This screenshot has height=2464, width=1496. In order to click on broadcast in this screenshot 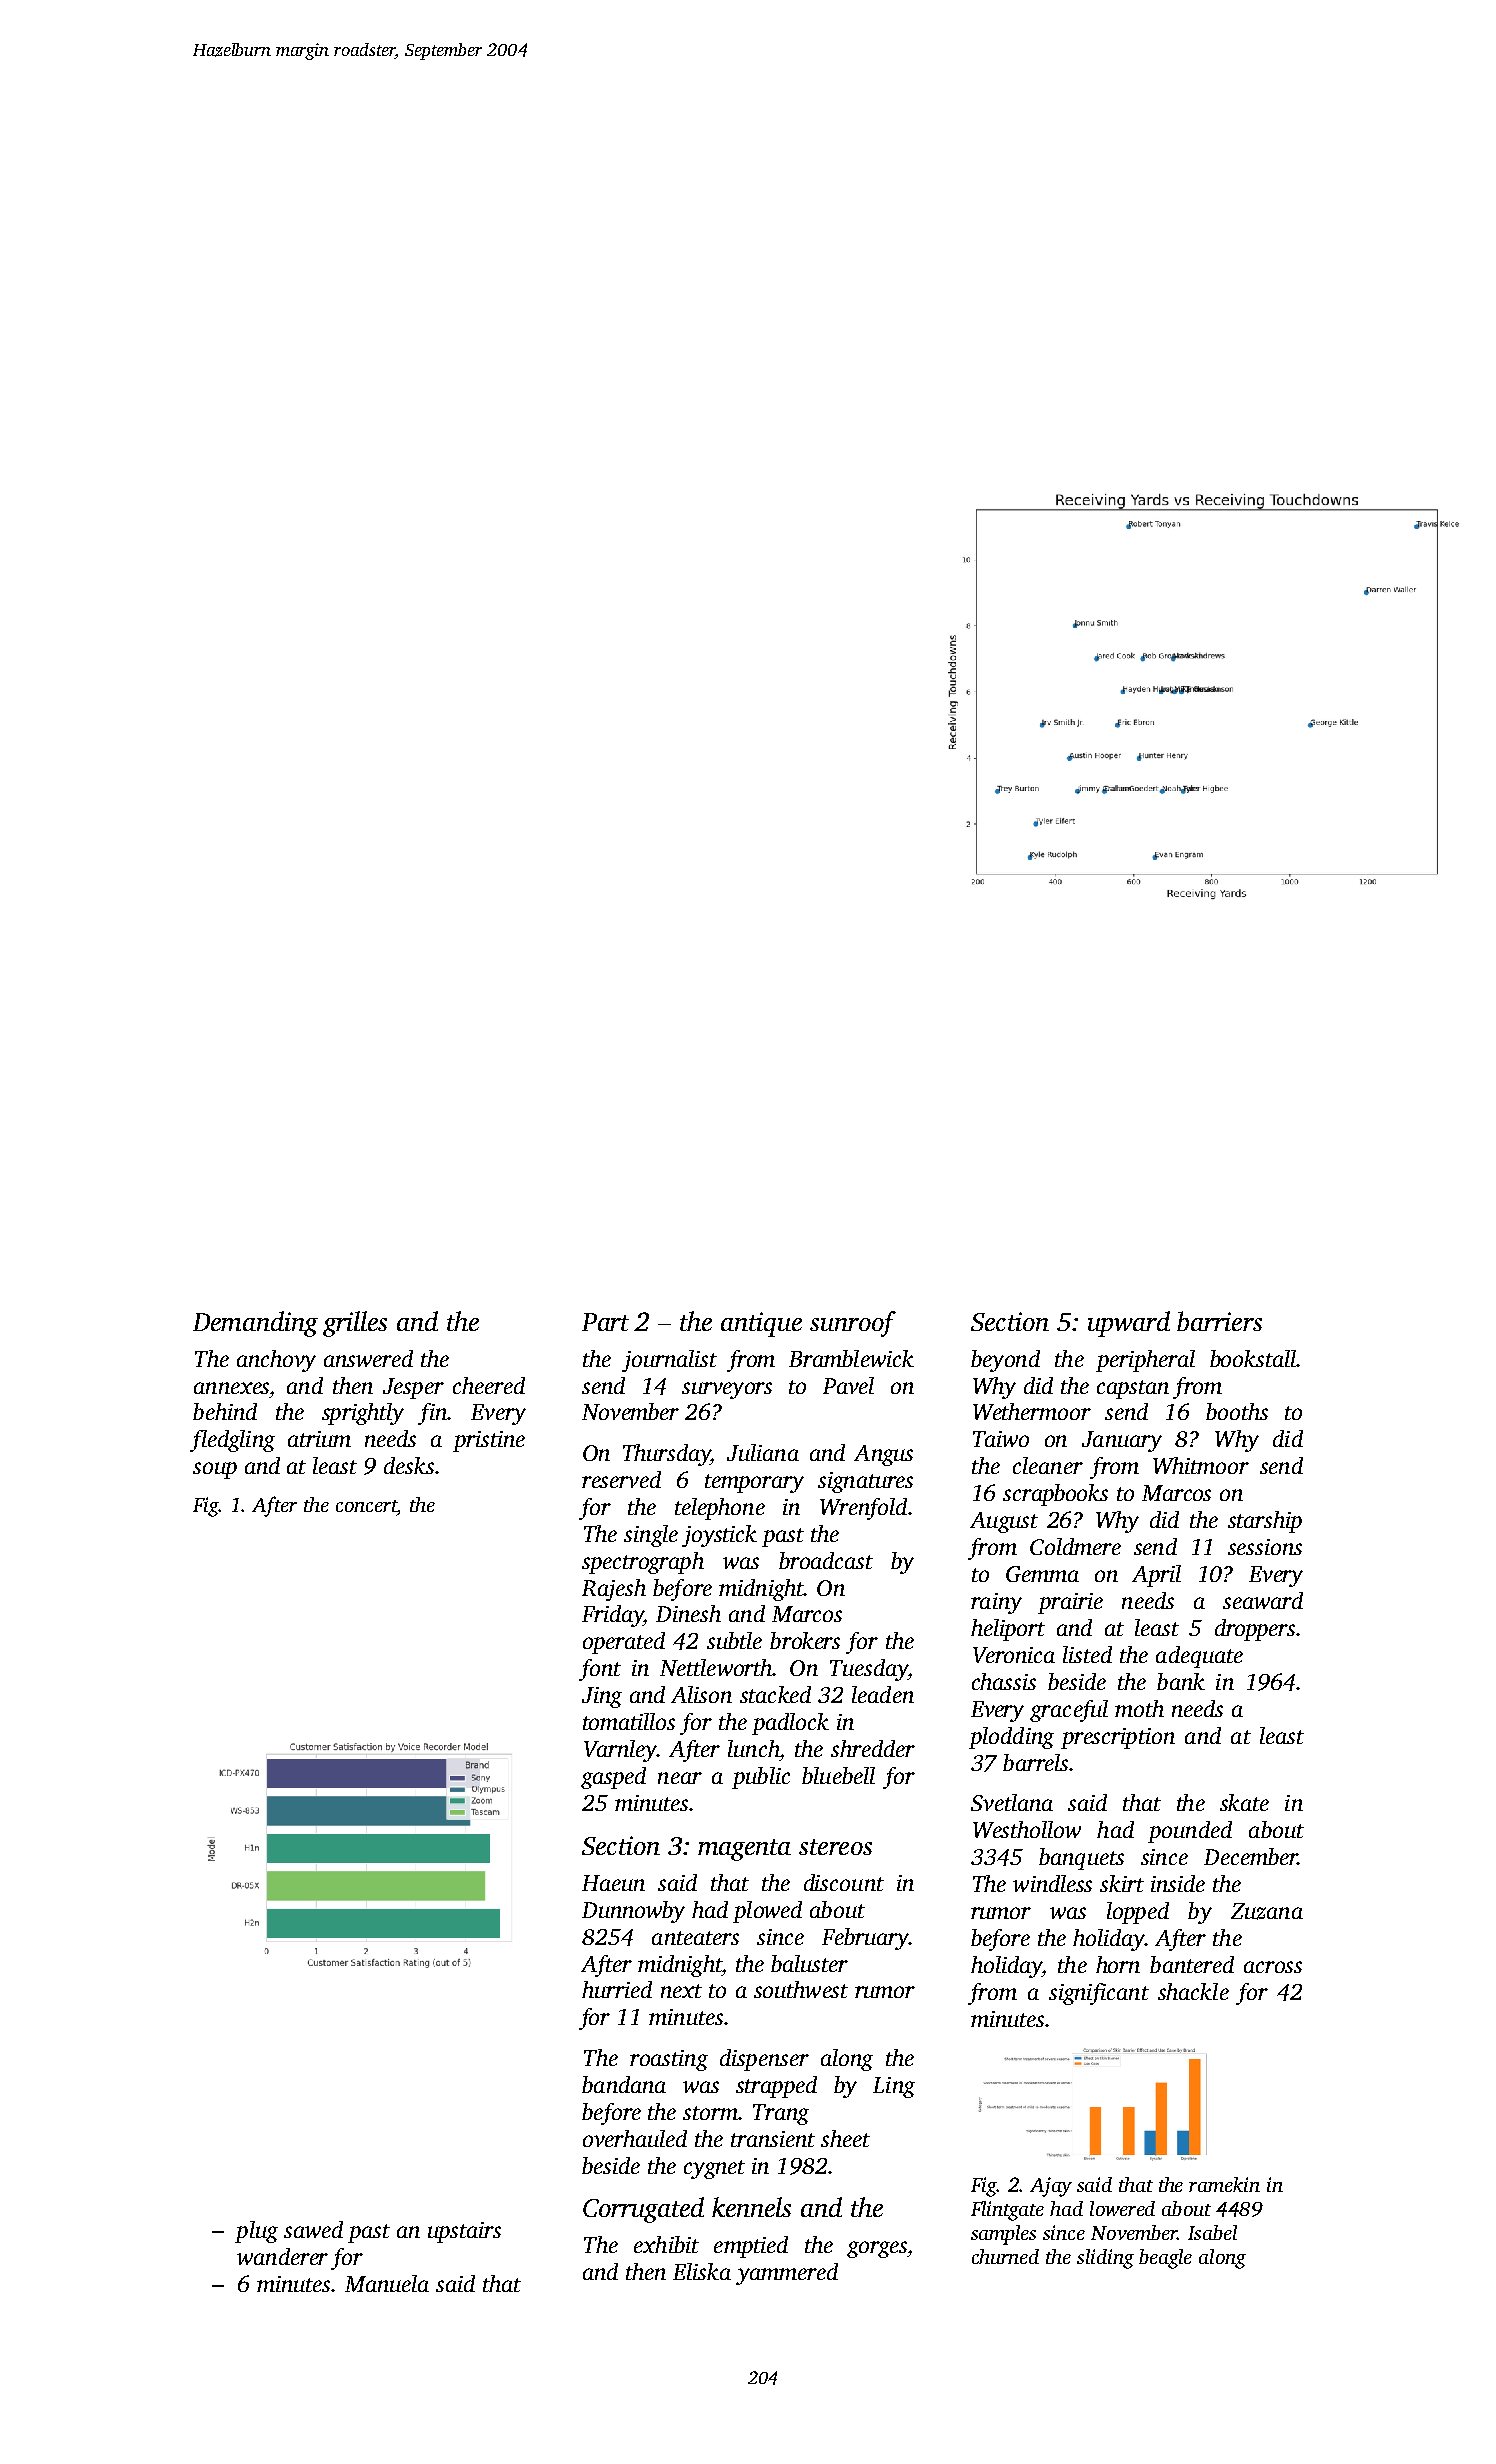, I will do `click(826, 1560)`.
